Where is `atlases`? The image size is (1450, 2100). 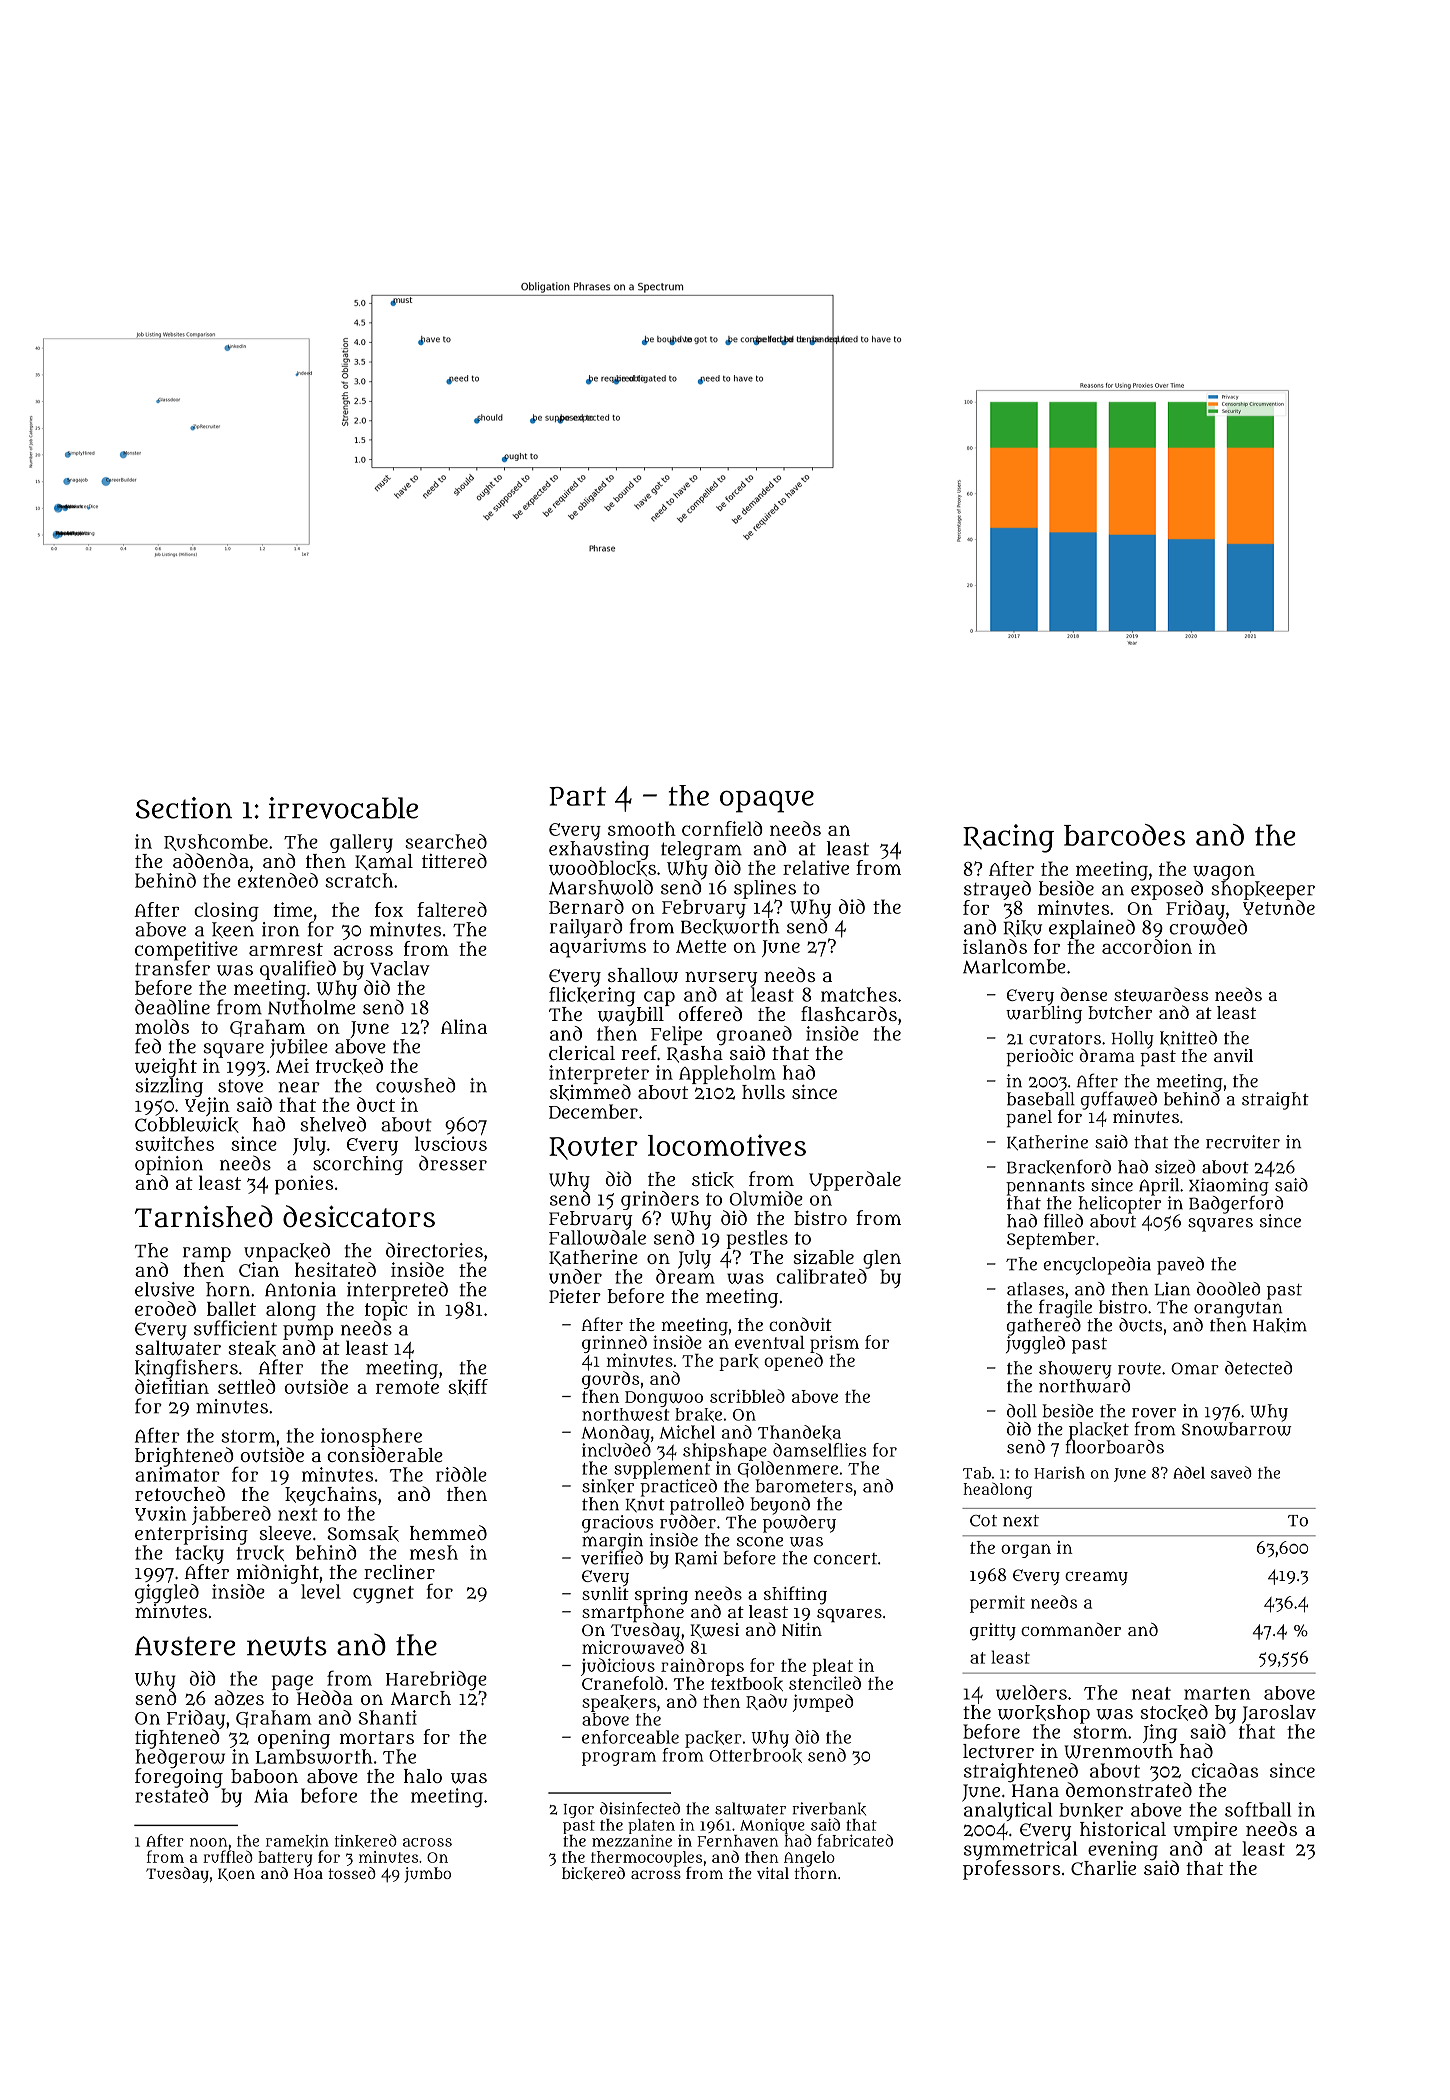 atlases is located at coordinates (1035, 1289).
